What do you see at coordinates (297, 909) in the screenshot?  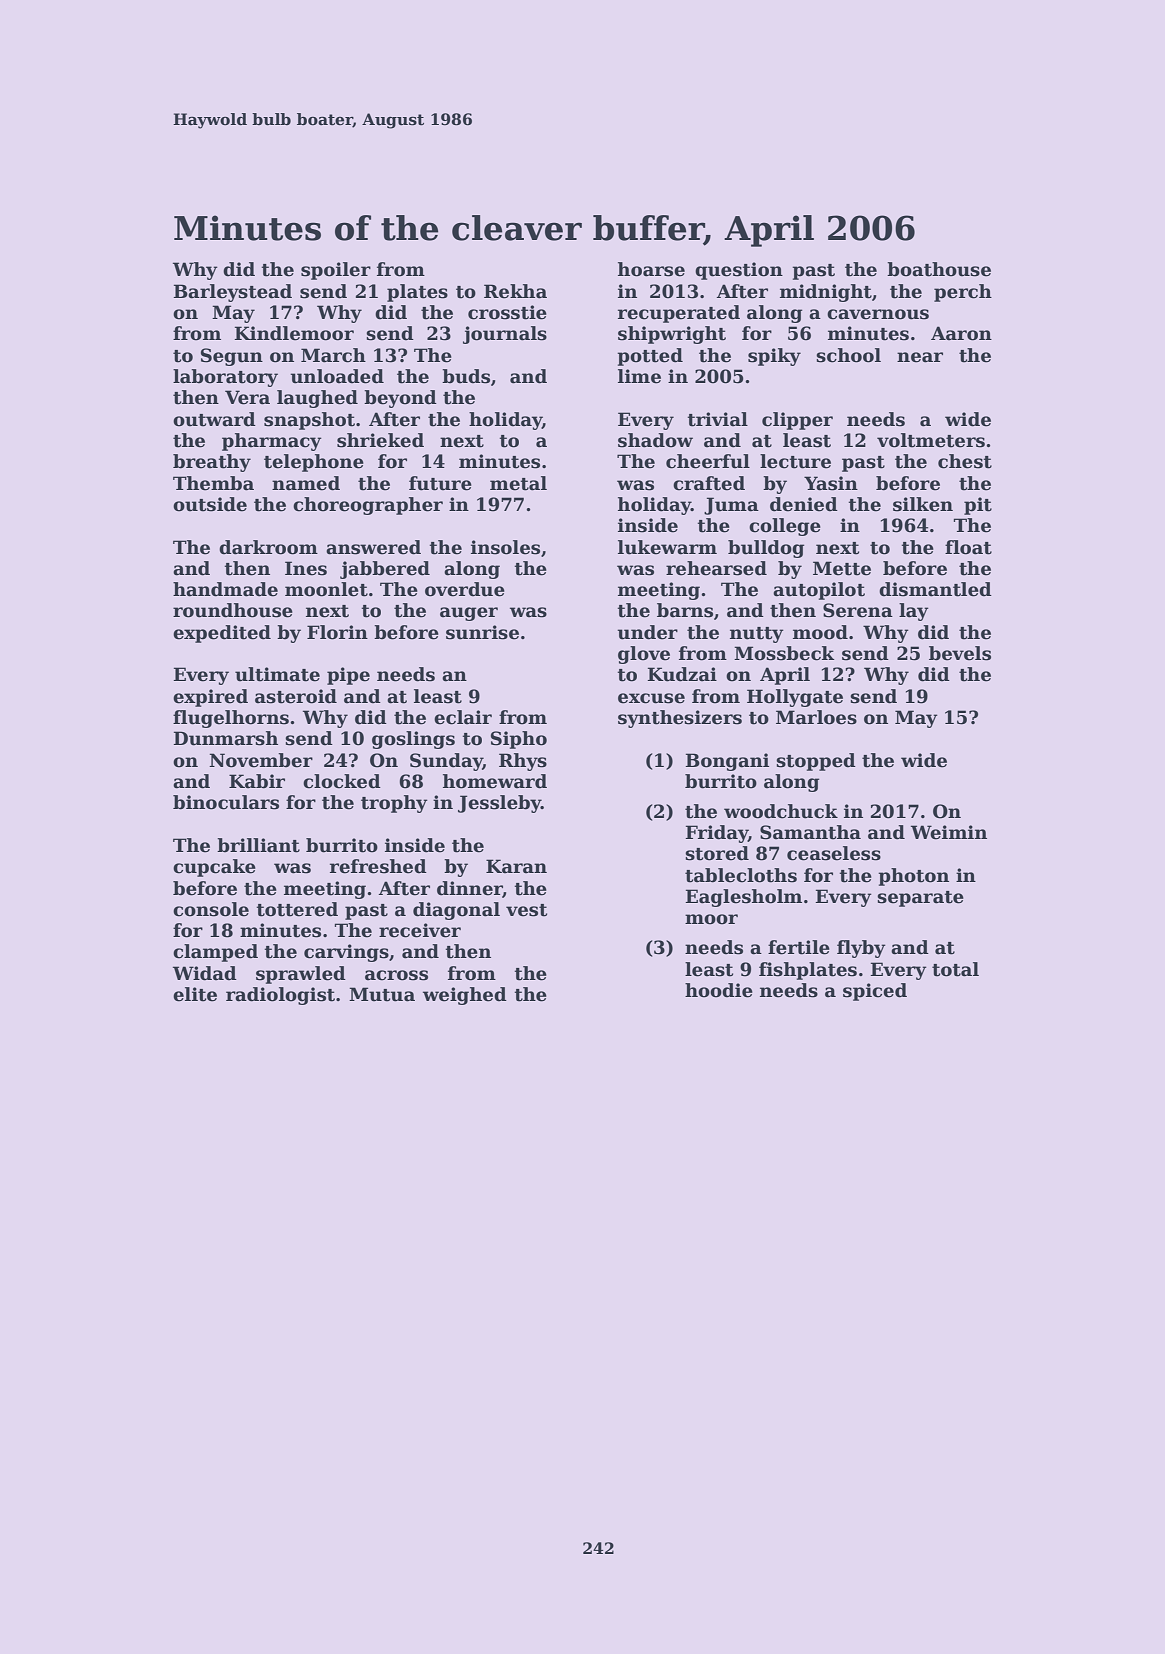 I see `tottered` at bounding box center [297, 909].
